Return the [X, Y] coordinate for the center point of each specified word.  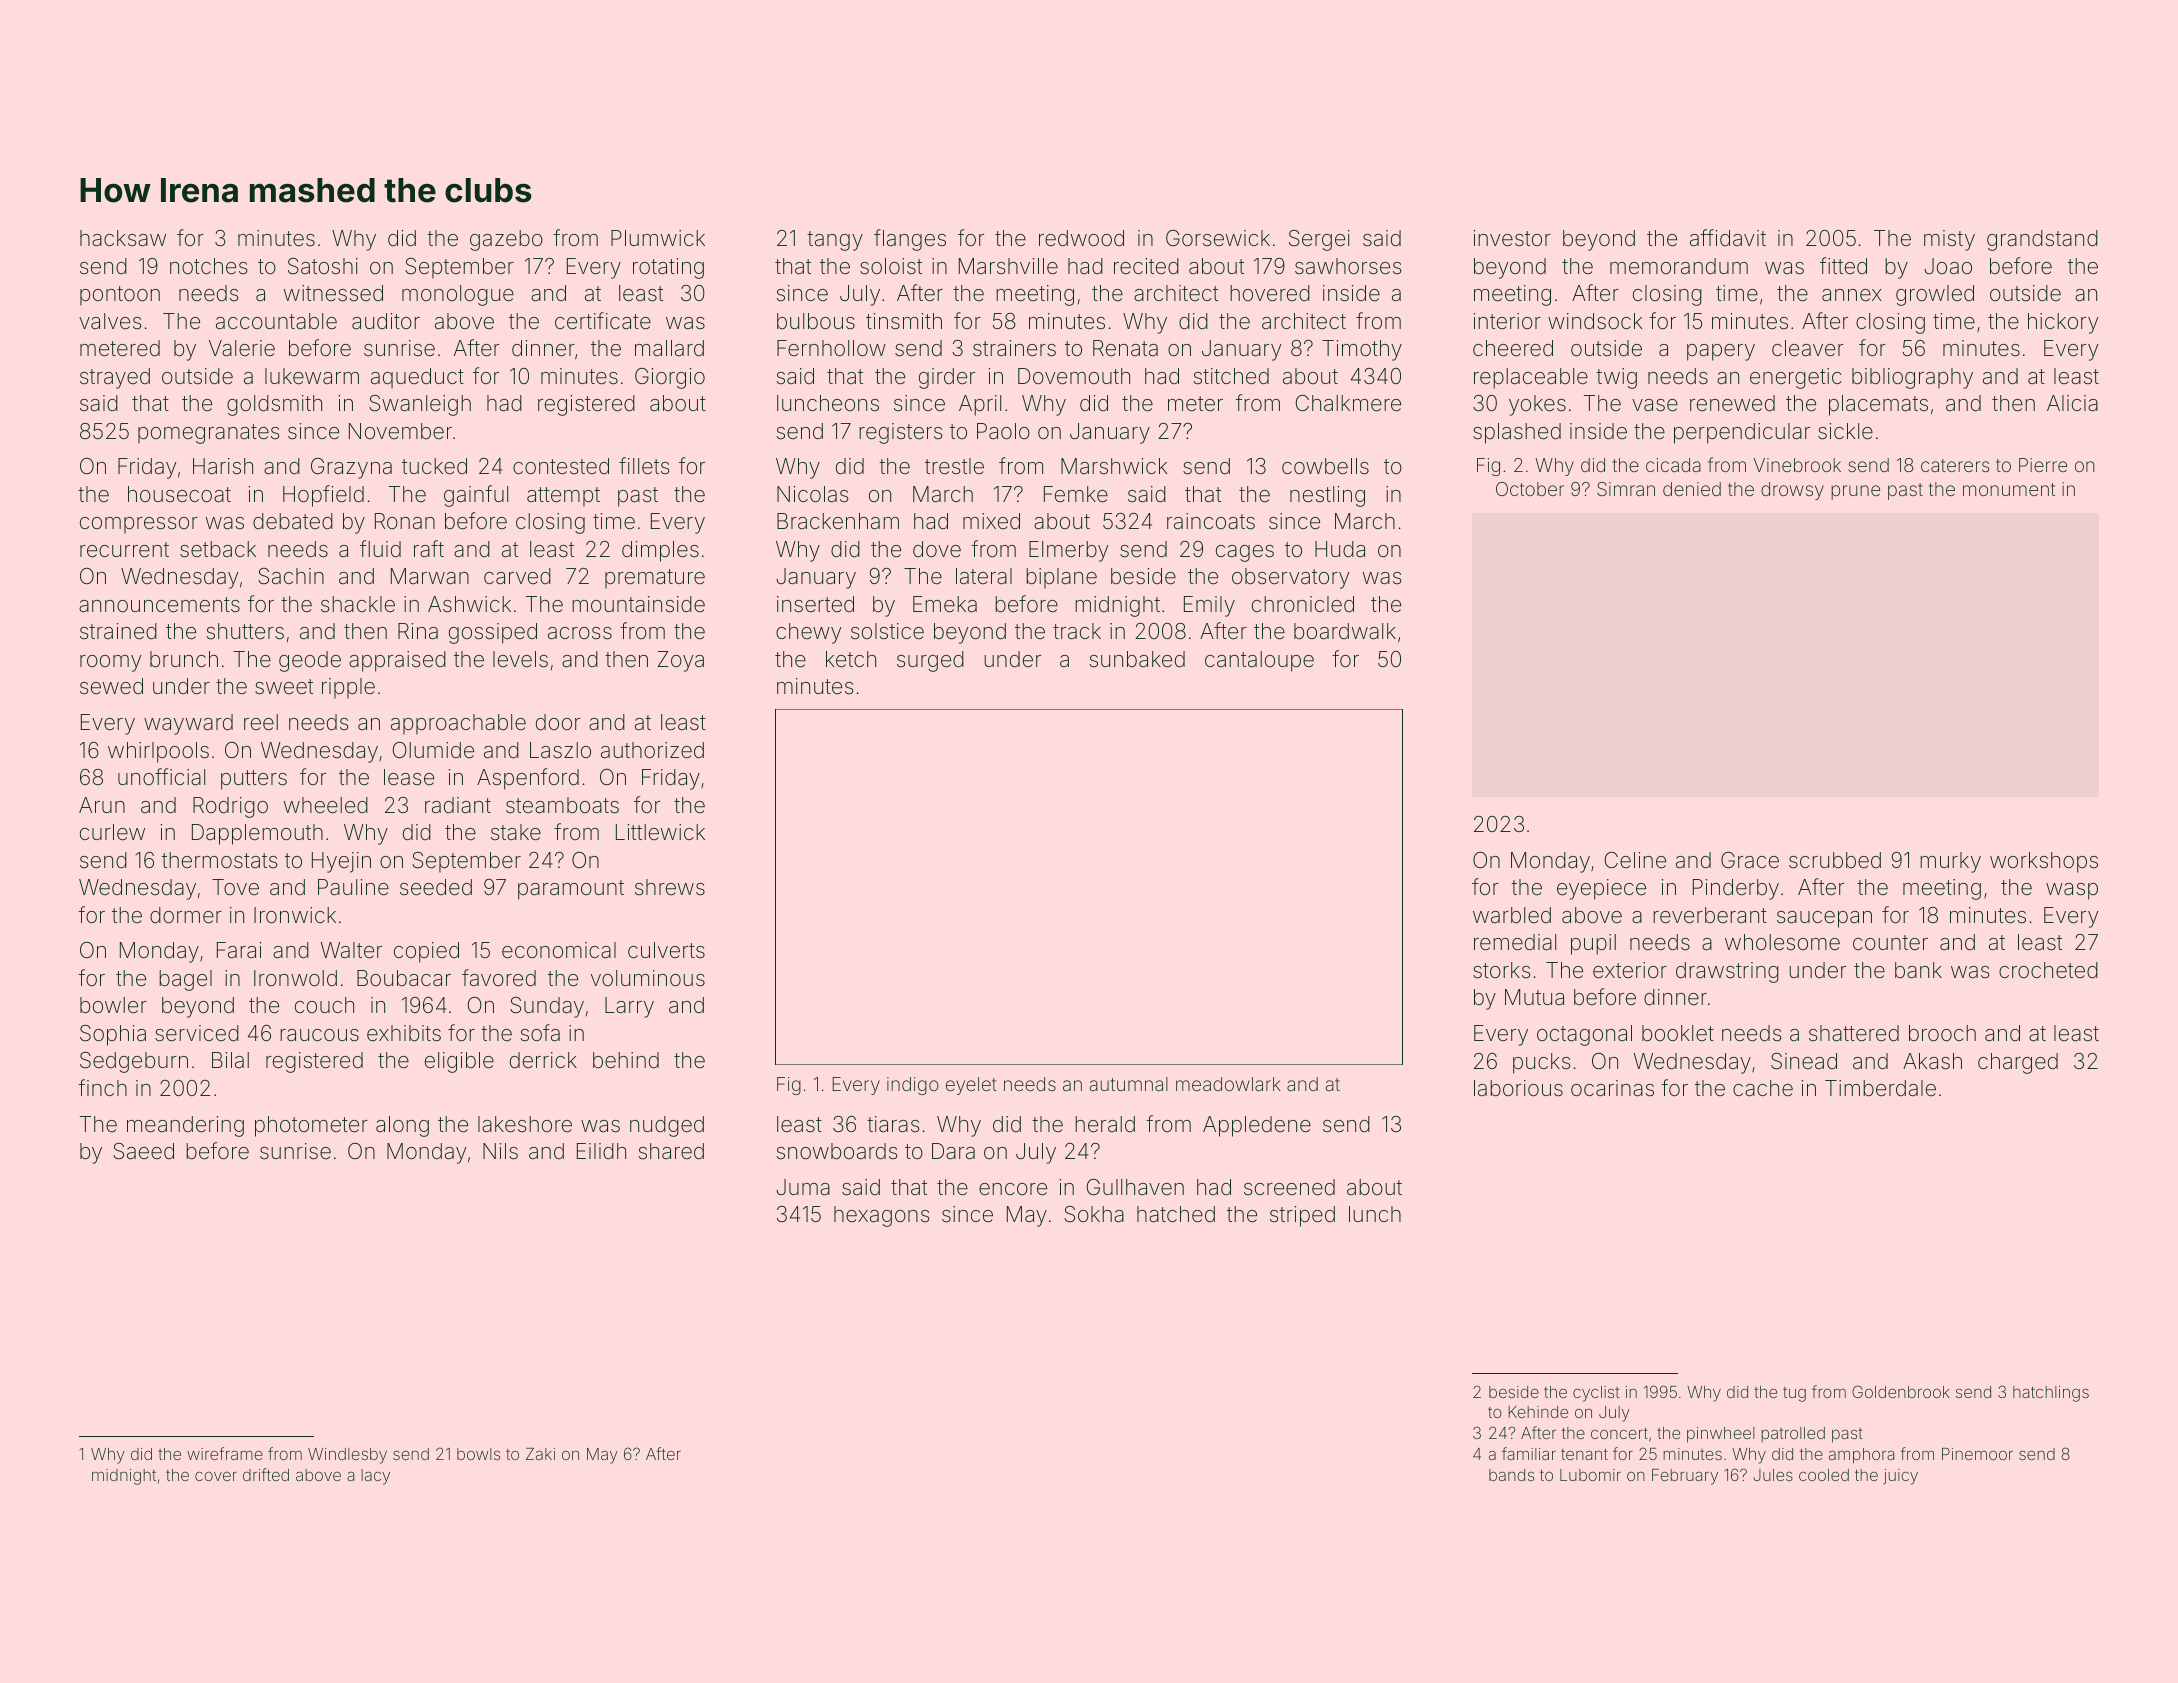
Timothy [1362, 350]
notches [208, 266]
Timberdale [1880, 1088]
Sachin [291, 576]
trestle [954, 466]
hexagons [881, 1216]
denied [1692, 489]
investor [1512, 238]
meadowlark [1228, 1084]
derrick [543, 1060]
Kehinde [1538, 1412]
